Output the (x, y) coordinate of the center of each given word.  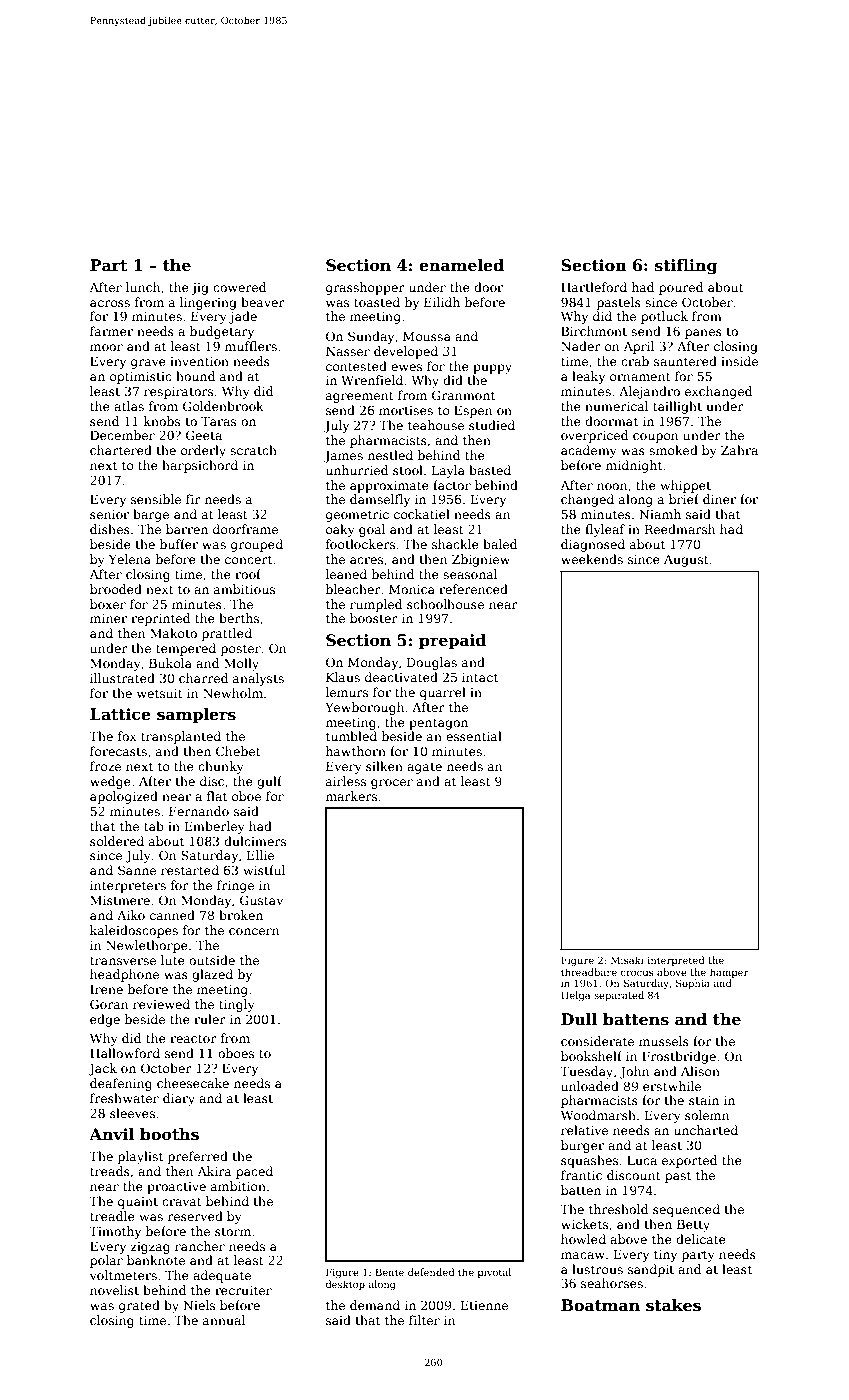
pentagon (438, 724)
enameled (461, 265)
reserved (195, 1216)
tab (154, 826)
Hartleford (594, 287)
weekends (592, 559)
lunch (143, 287)
